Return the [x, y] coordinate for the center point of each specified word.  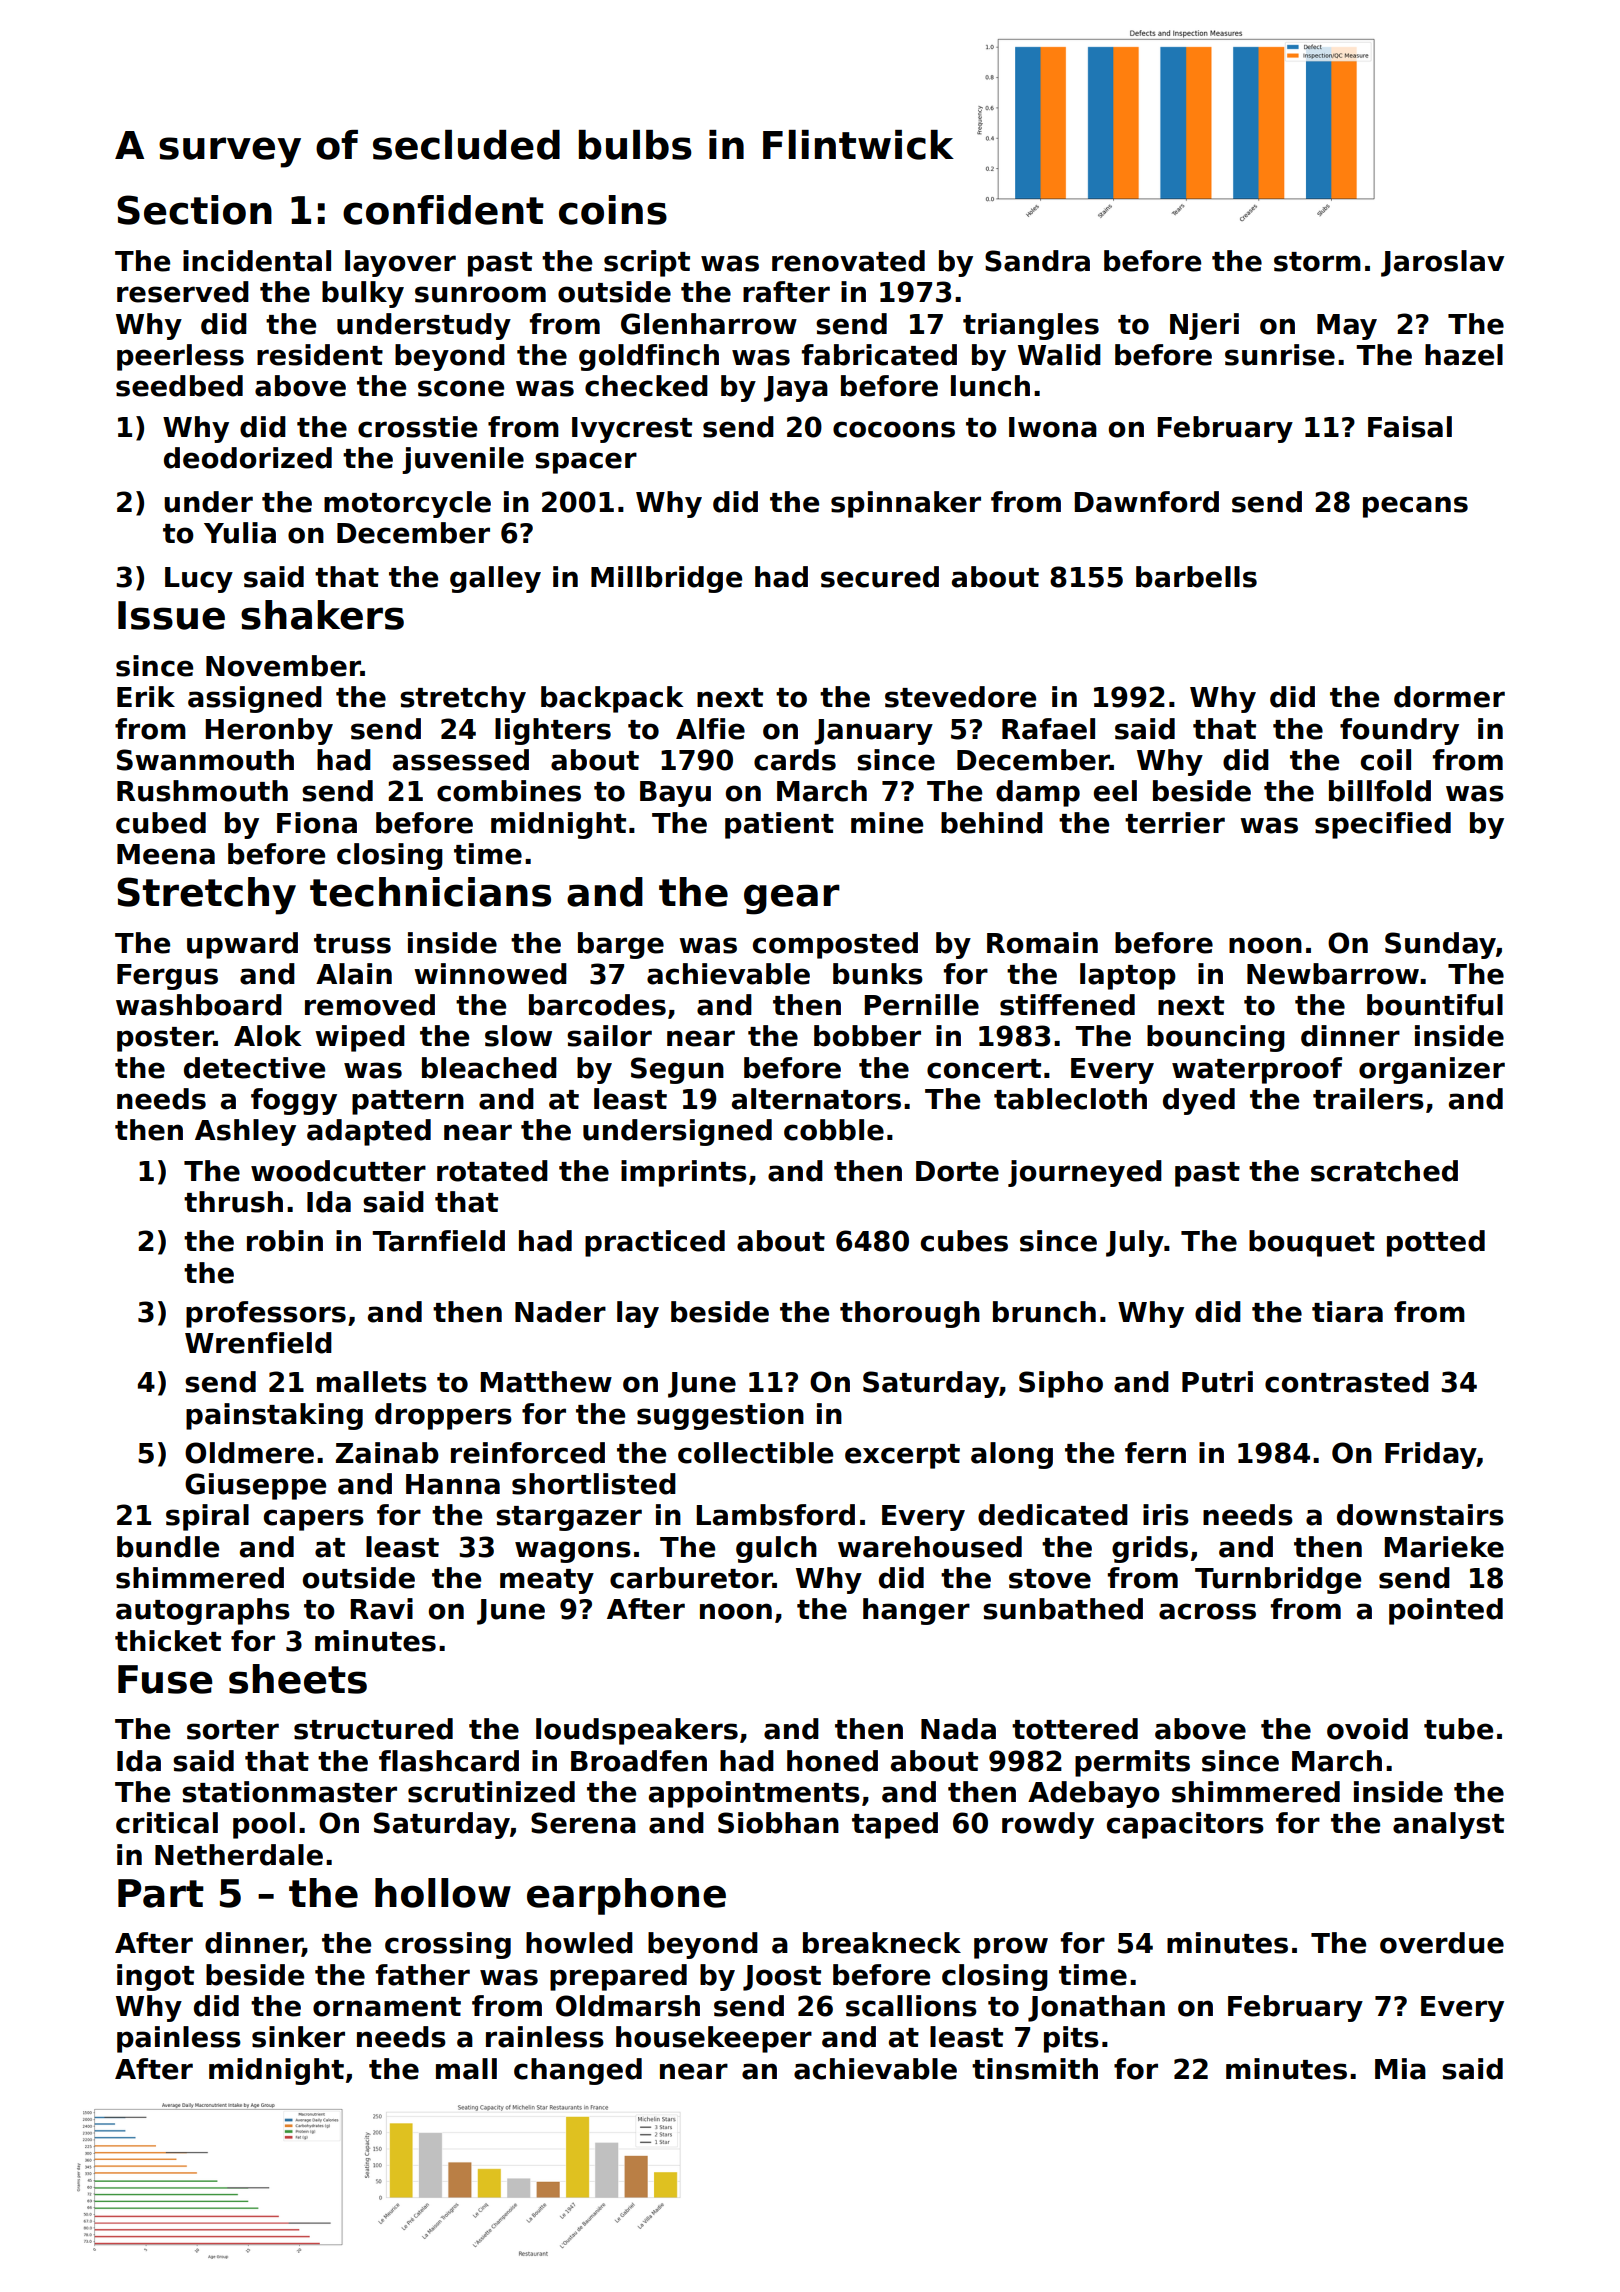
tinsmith [1035, 2069]
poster [165, 1039]
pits [1071, 2039]
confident [443, 210]
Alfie [710, 729]
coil [1386, 760]
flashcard [449, 1761]
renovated [848, 261]
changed [578, 2071]
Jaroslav [1442, 263]
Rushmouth [202, 791]
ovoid [1367, 1729]
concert [984, 1069]
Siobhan [778, 1823]
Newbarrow [1333, 974]
